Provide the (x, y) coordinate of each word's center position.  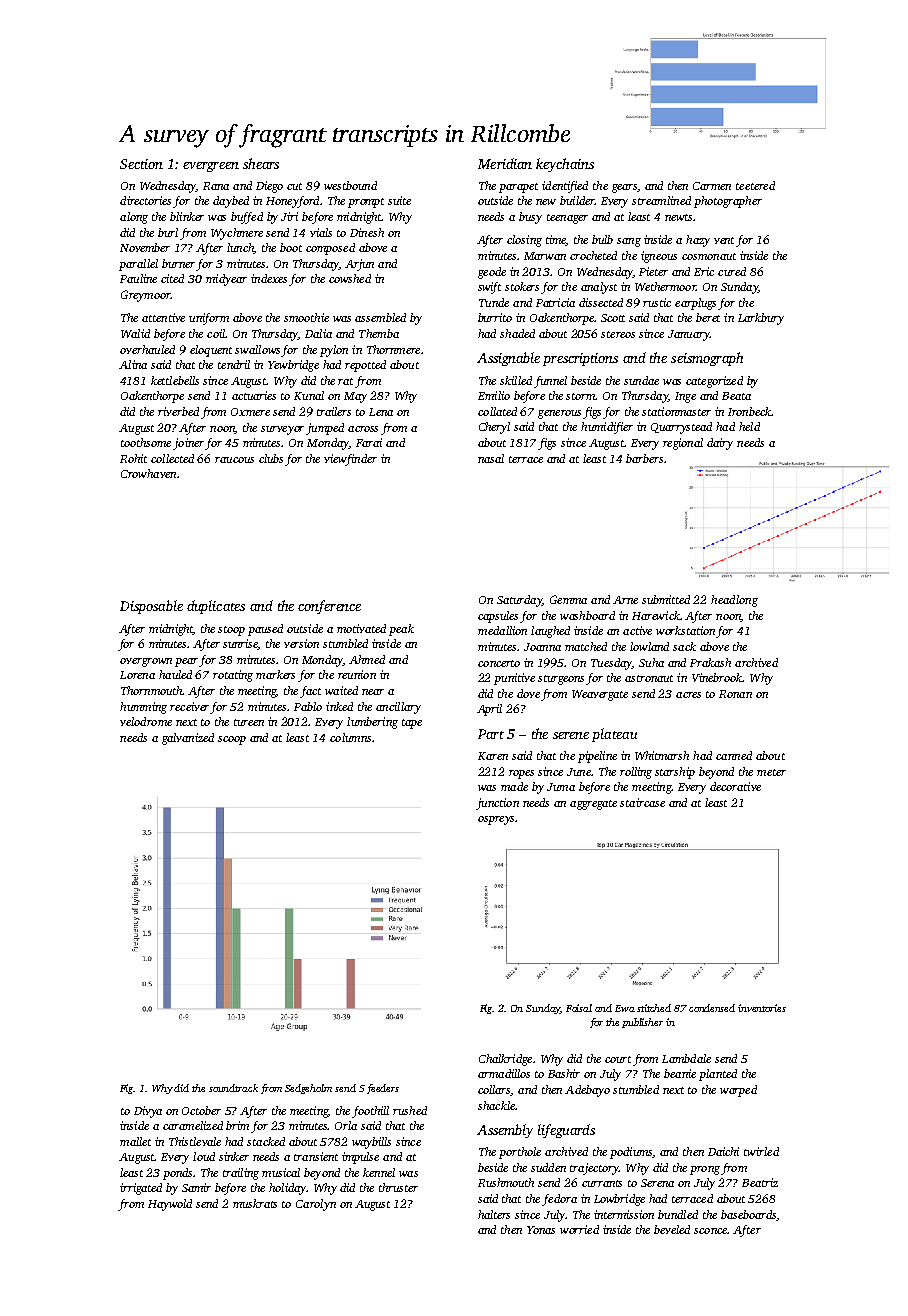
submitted (666, 599)
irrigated (141, 1189)
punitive (514, 679)
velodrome (146, 721)
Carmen (712, 186)
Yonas (541, 1230)
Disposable (151, 607)
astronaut (649, 678)
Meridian (505, 163)
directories (145, 200)
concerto (499, 663)
